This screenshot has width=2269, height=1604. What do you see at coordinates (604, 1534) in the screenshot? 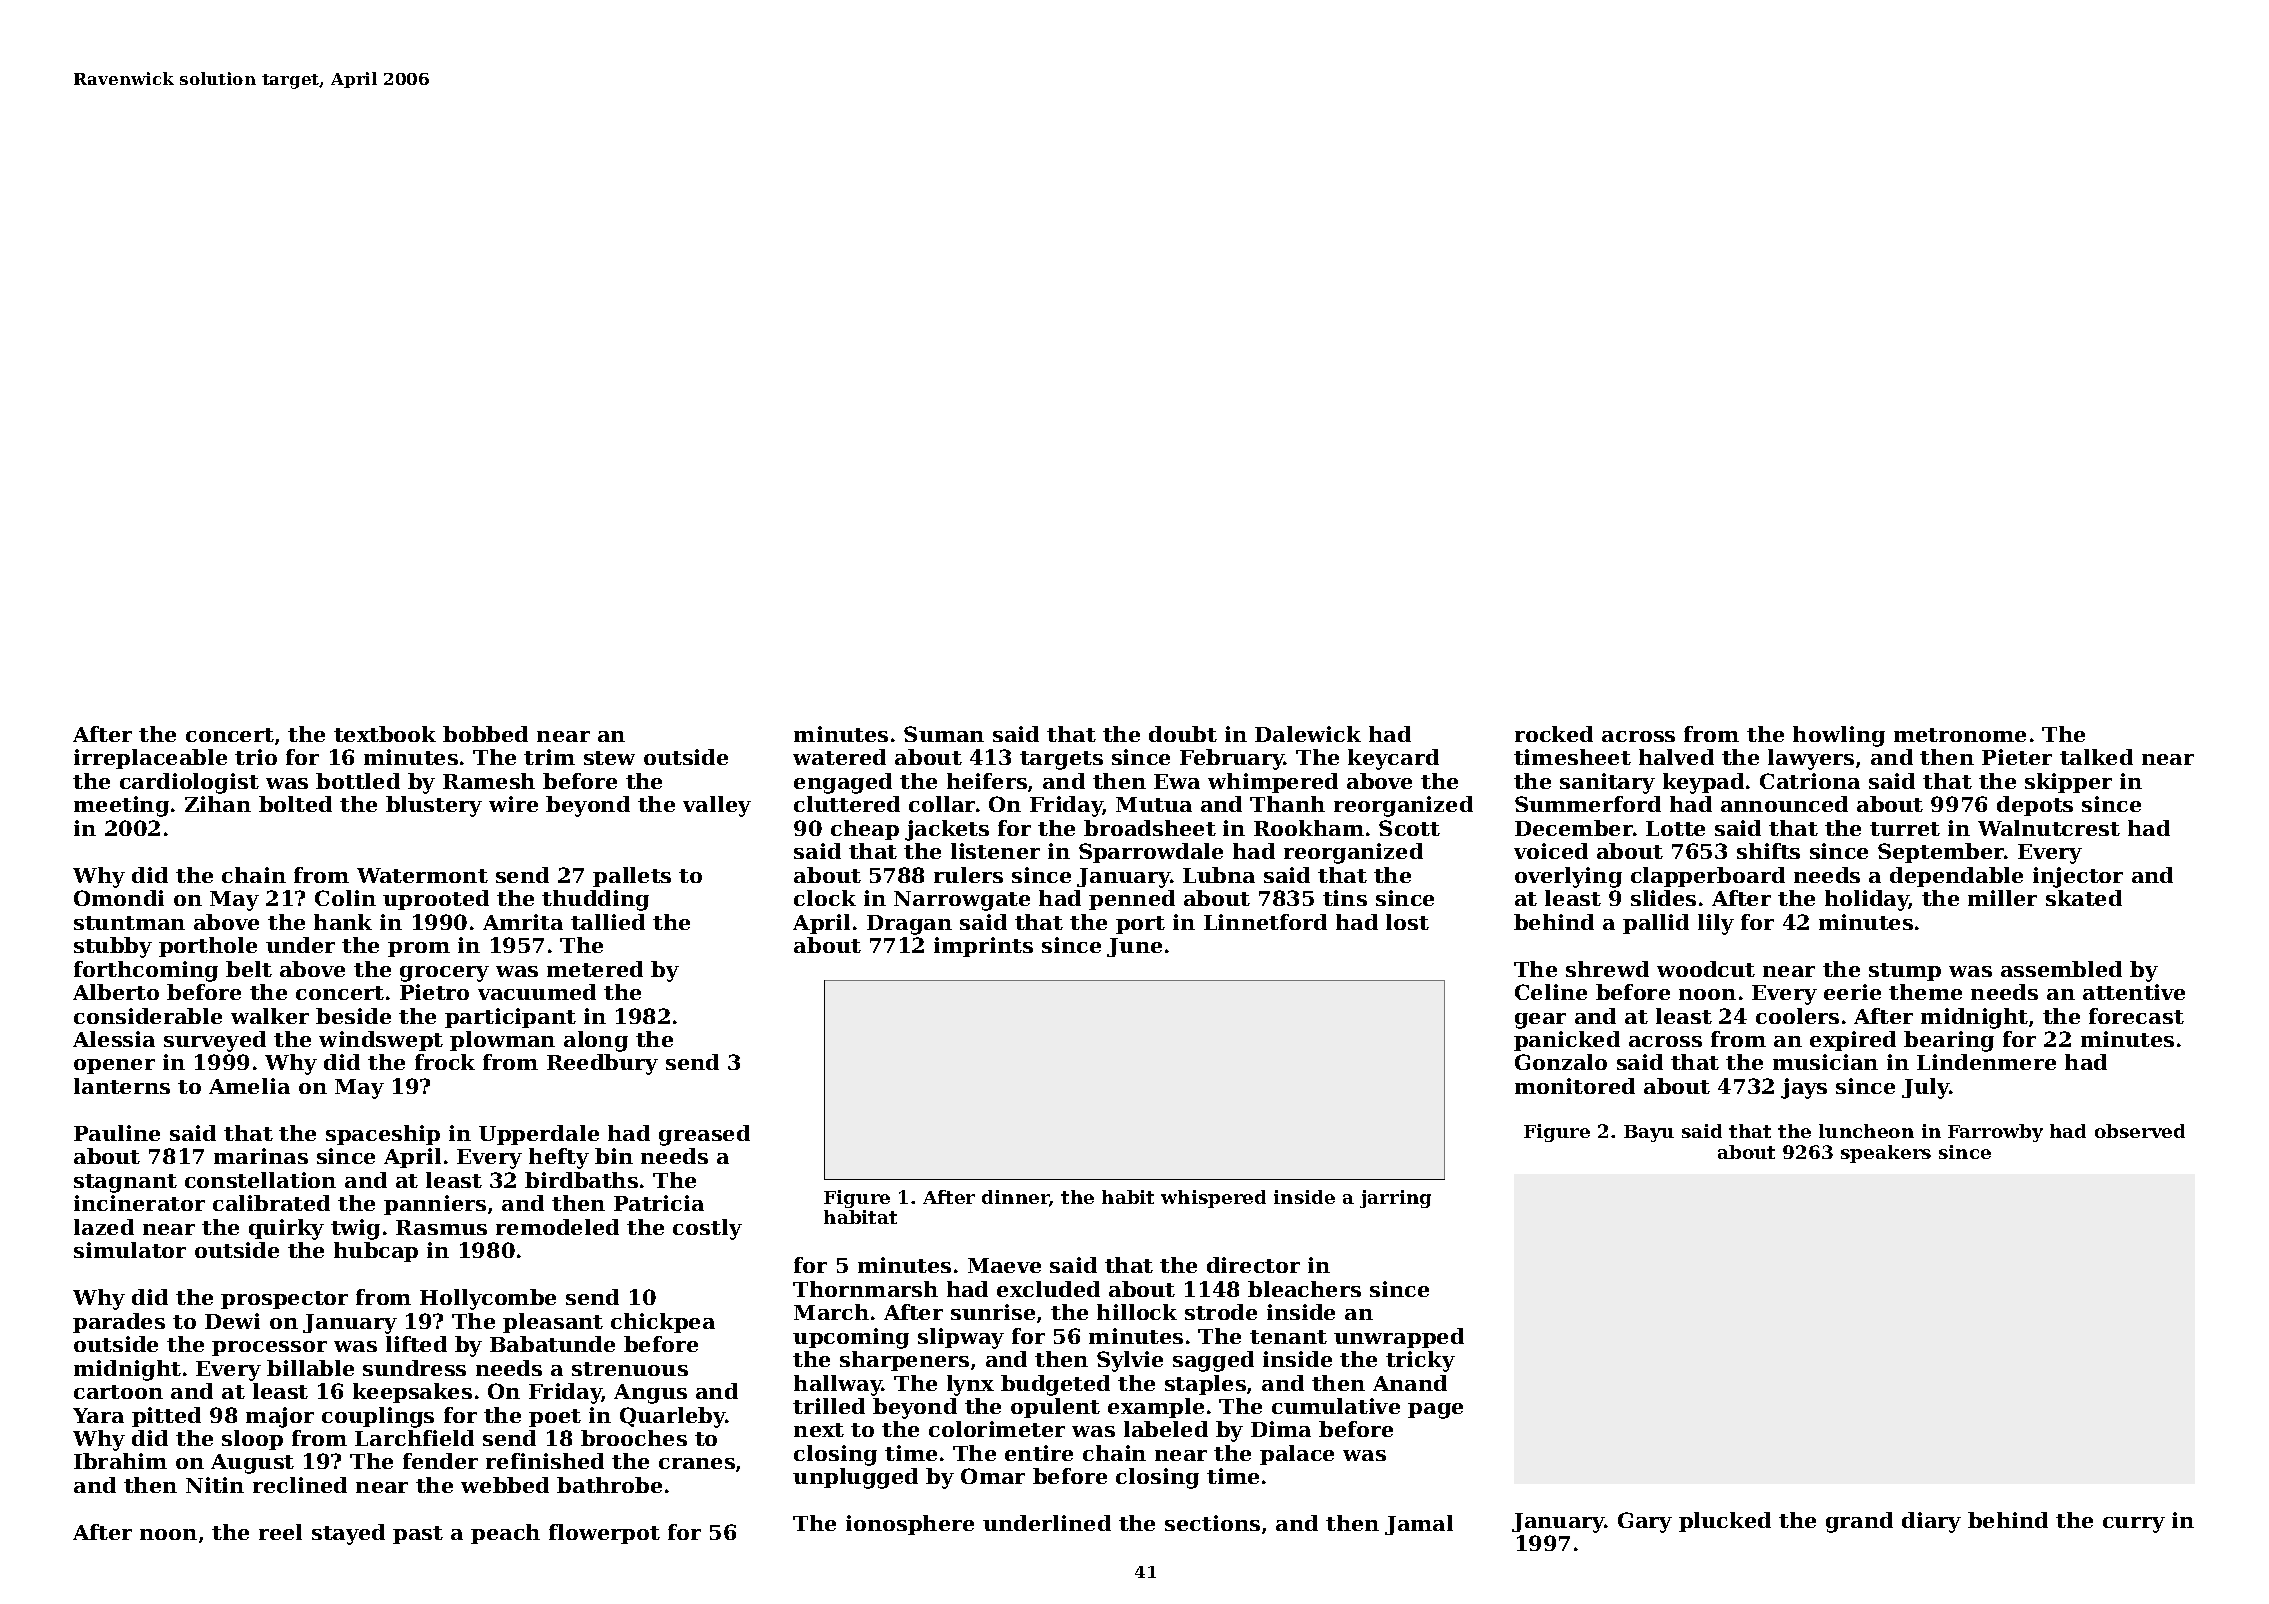
I see `flowerpot` at bounding box center [604, 1534].
